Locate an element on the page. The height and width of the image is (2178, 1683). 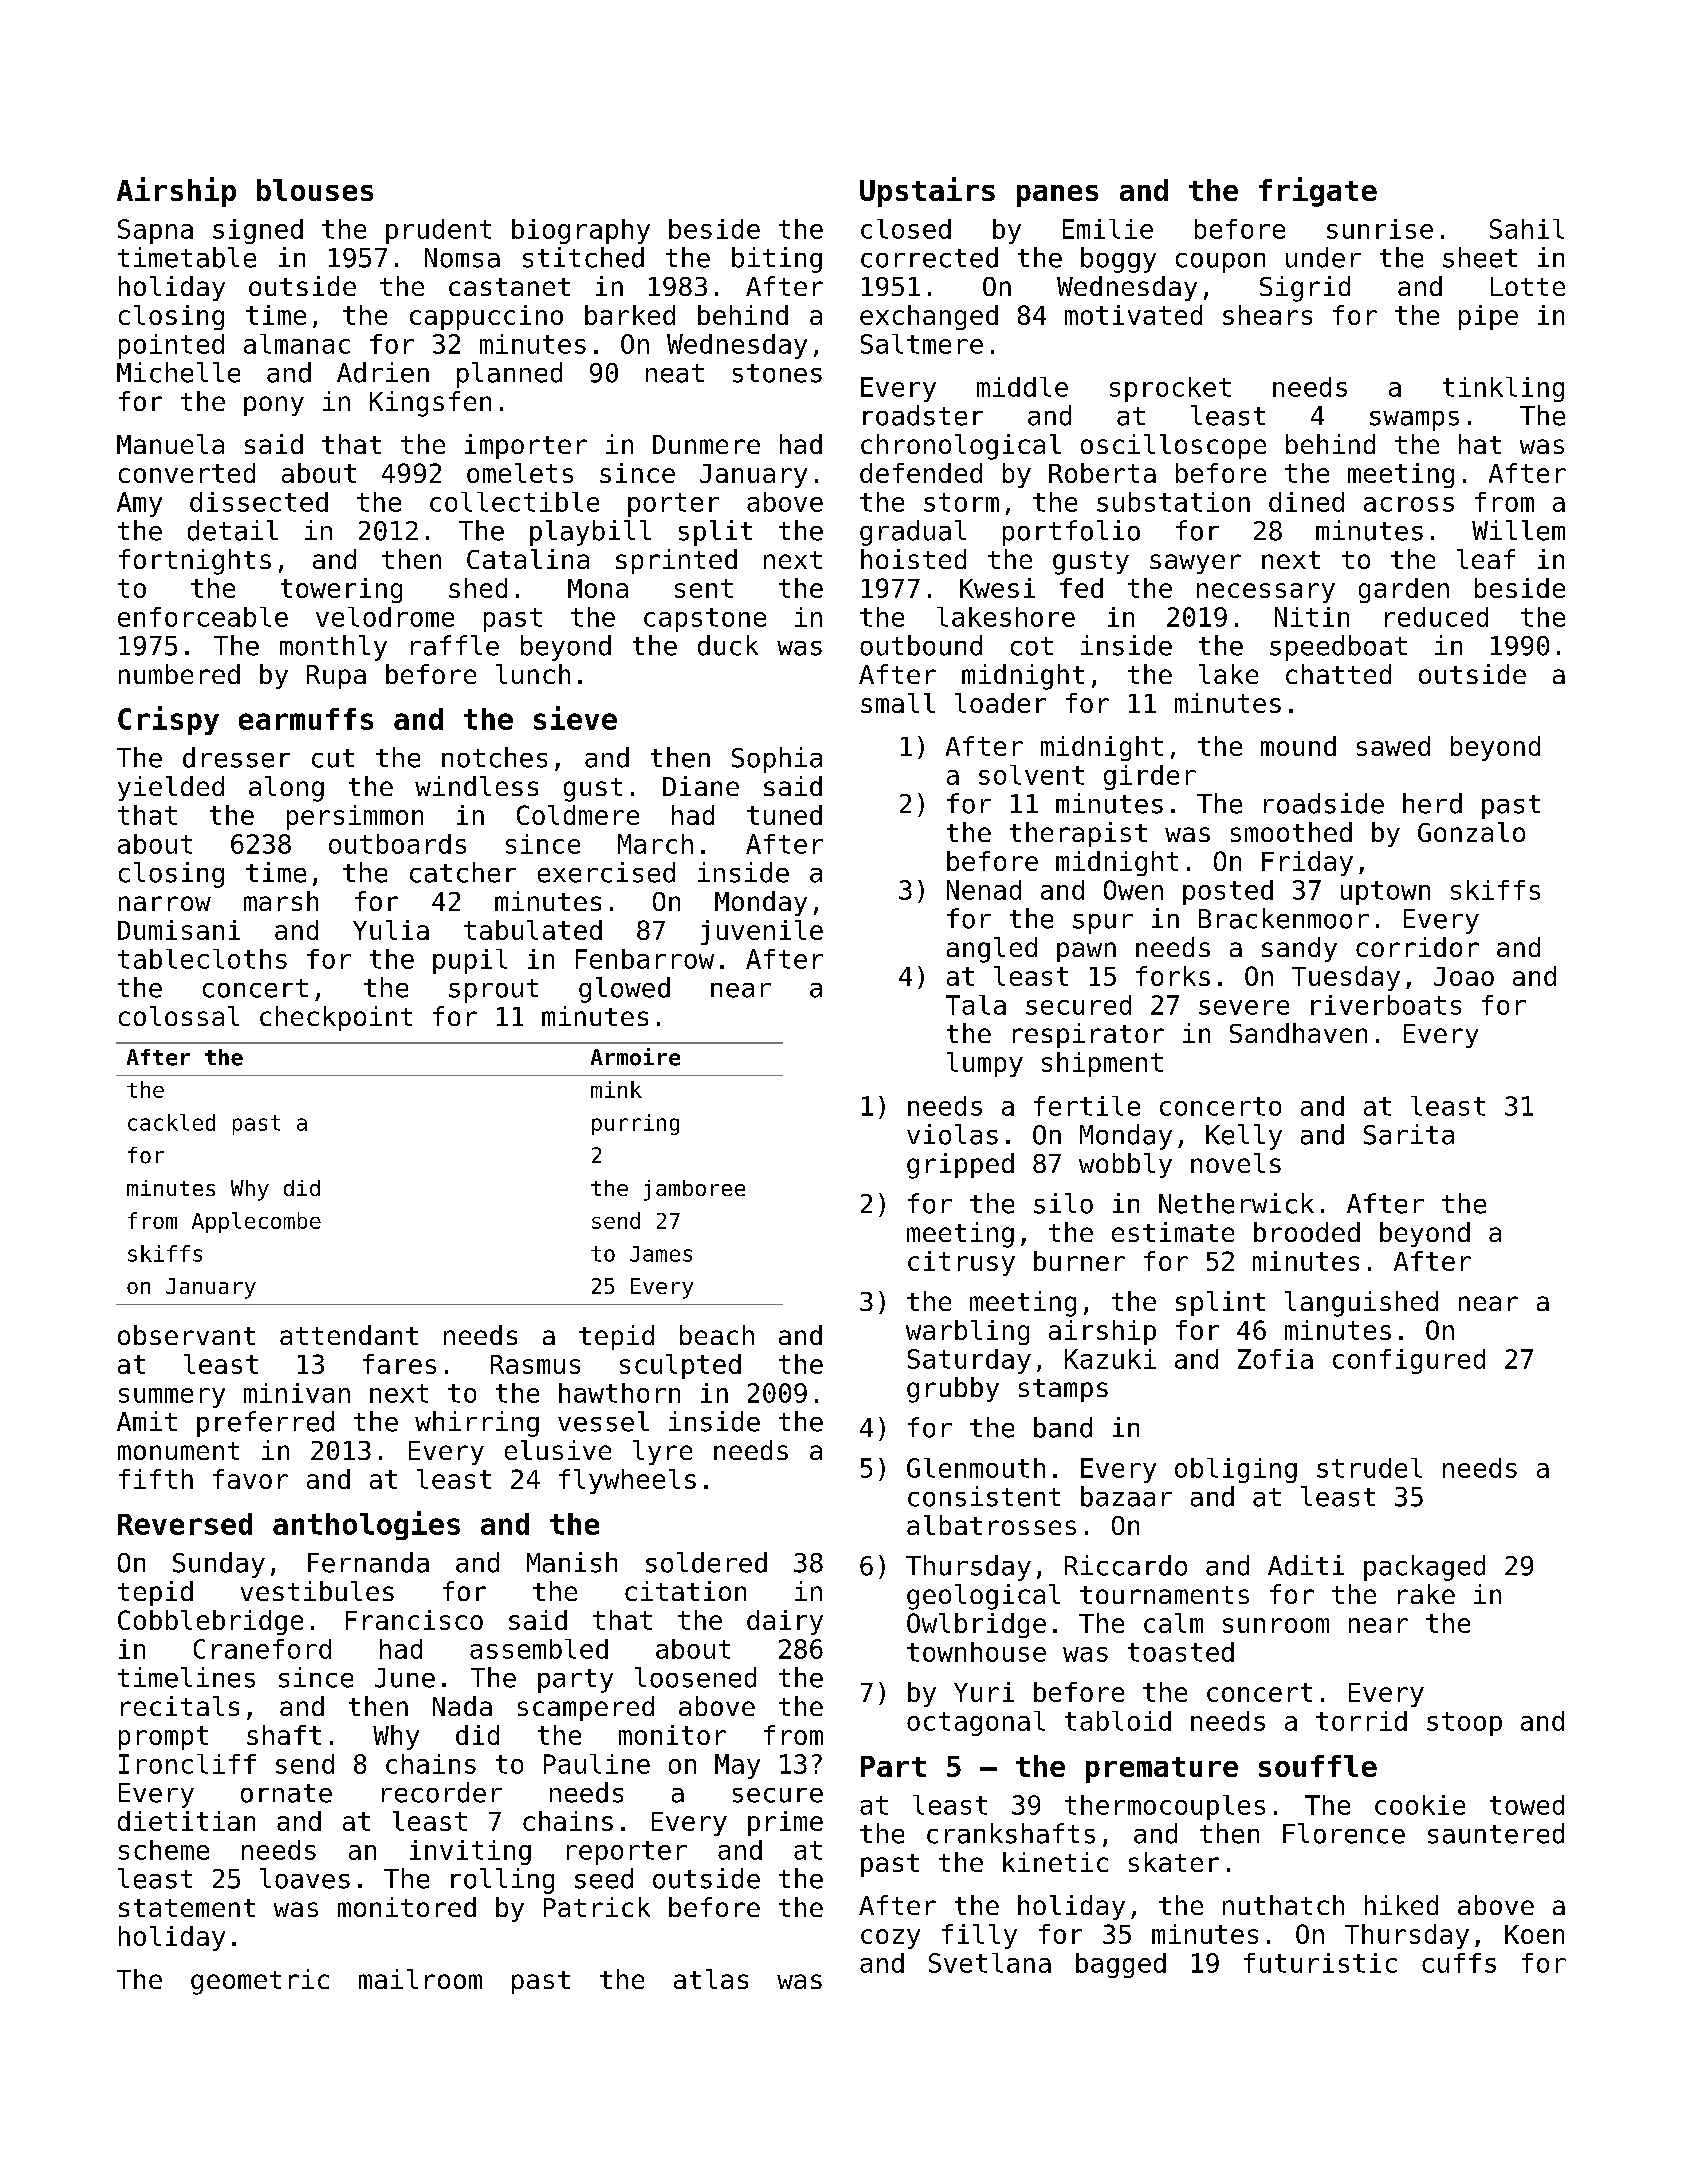
blouses is located at coordinates (315, 190).
